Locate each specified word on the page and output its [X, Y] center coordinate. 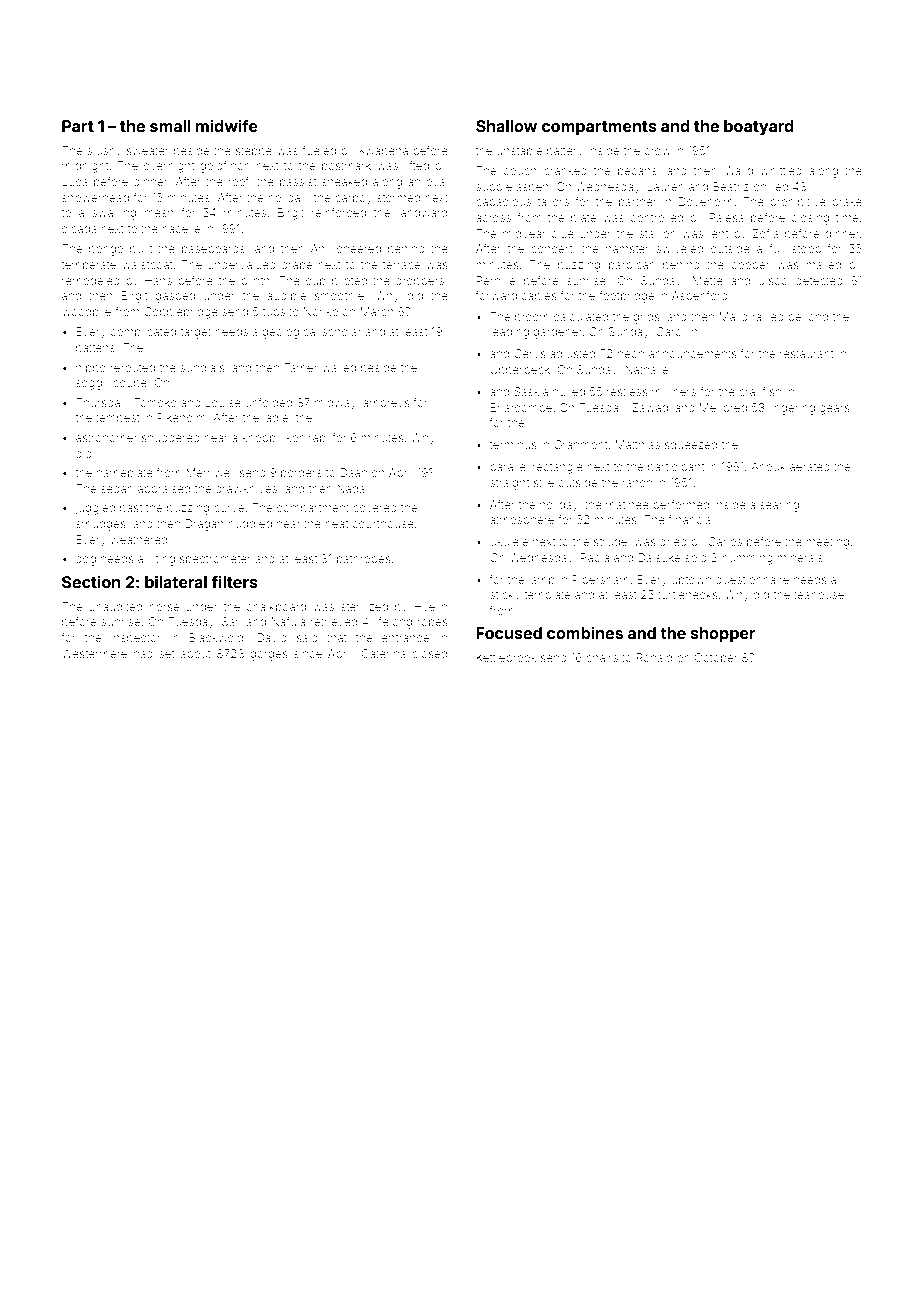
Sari [231, 621]
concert [551, 249]
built [141, 248]
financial [691, 519]
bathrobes [364, 558]
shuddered [171, 437]
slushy [104, 152]
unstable [520, 150]
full [776, 248]
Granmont [581, 444]
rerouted [132, 367]
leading [509, 333]
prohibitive [798, 202]
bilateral [176, 581]
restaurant [807, 354]
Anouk [768, 466]
